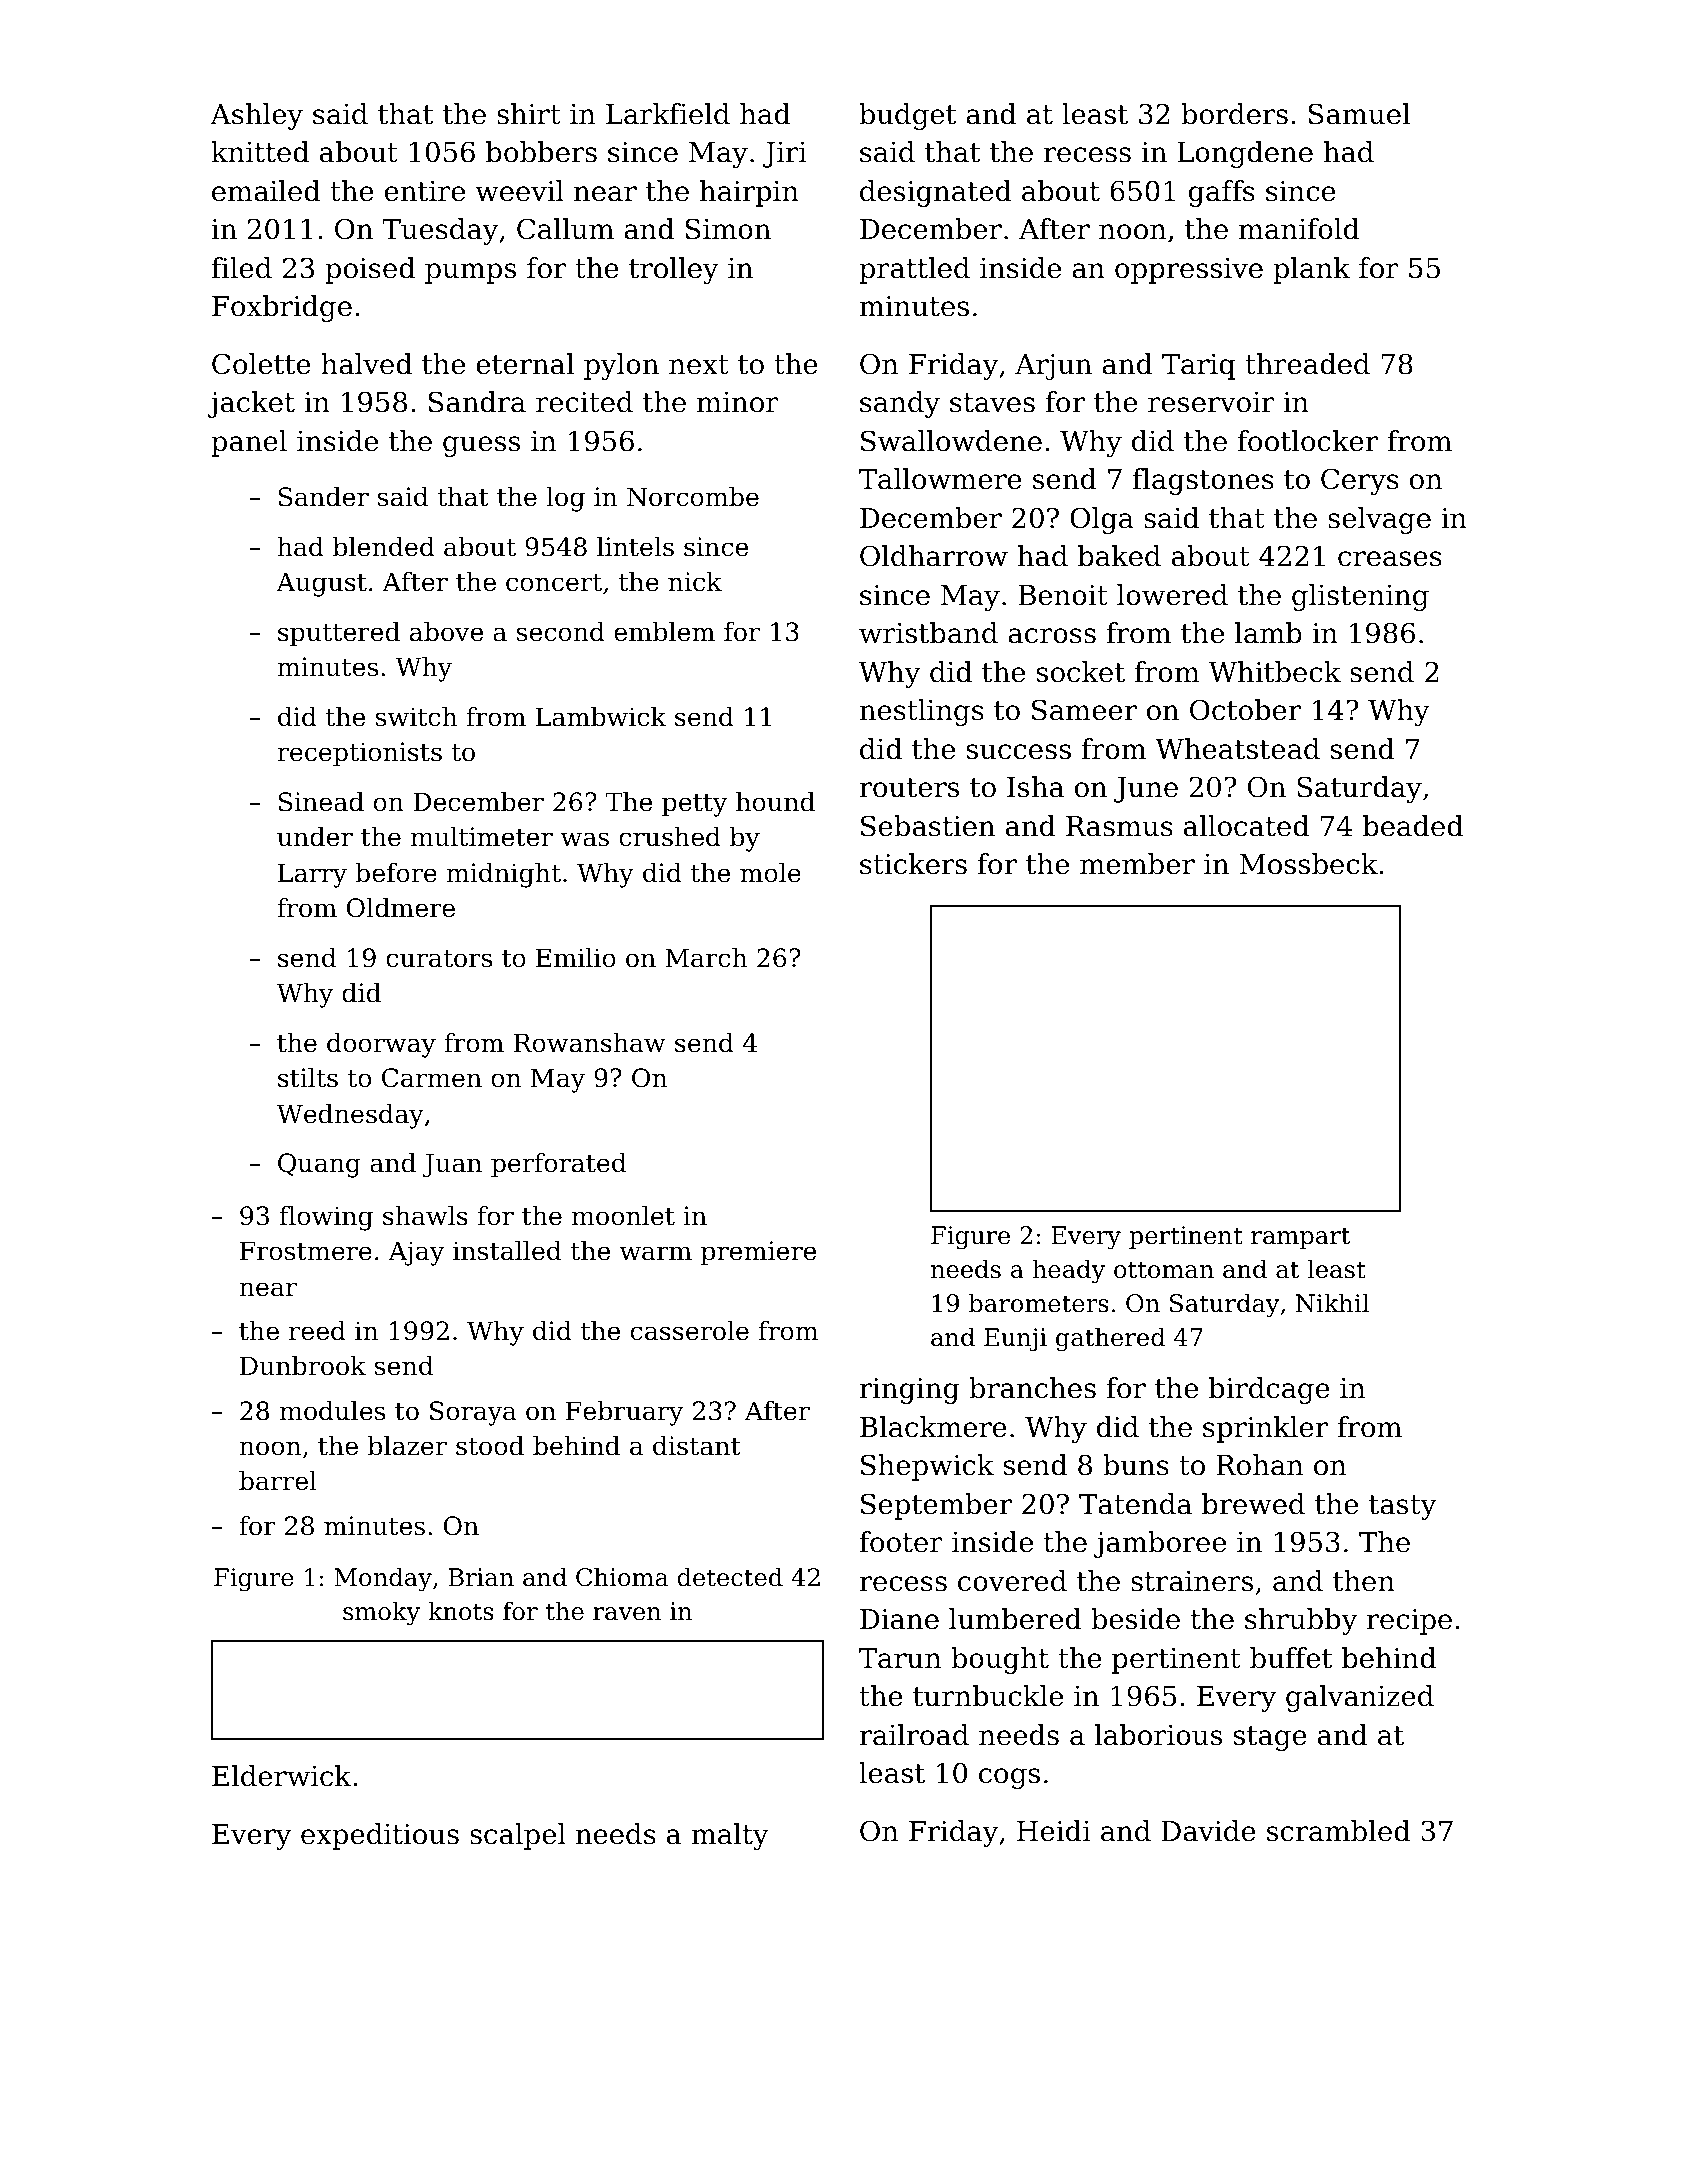  What do you see at coordinates (1390, 559) in the page?
I see `creases` at bounding box center [1390, 559].
